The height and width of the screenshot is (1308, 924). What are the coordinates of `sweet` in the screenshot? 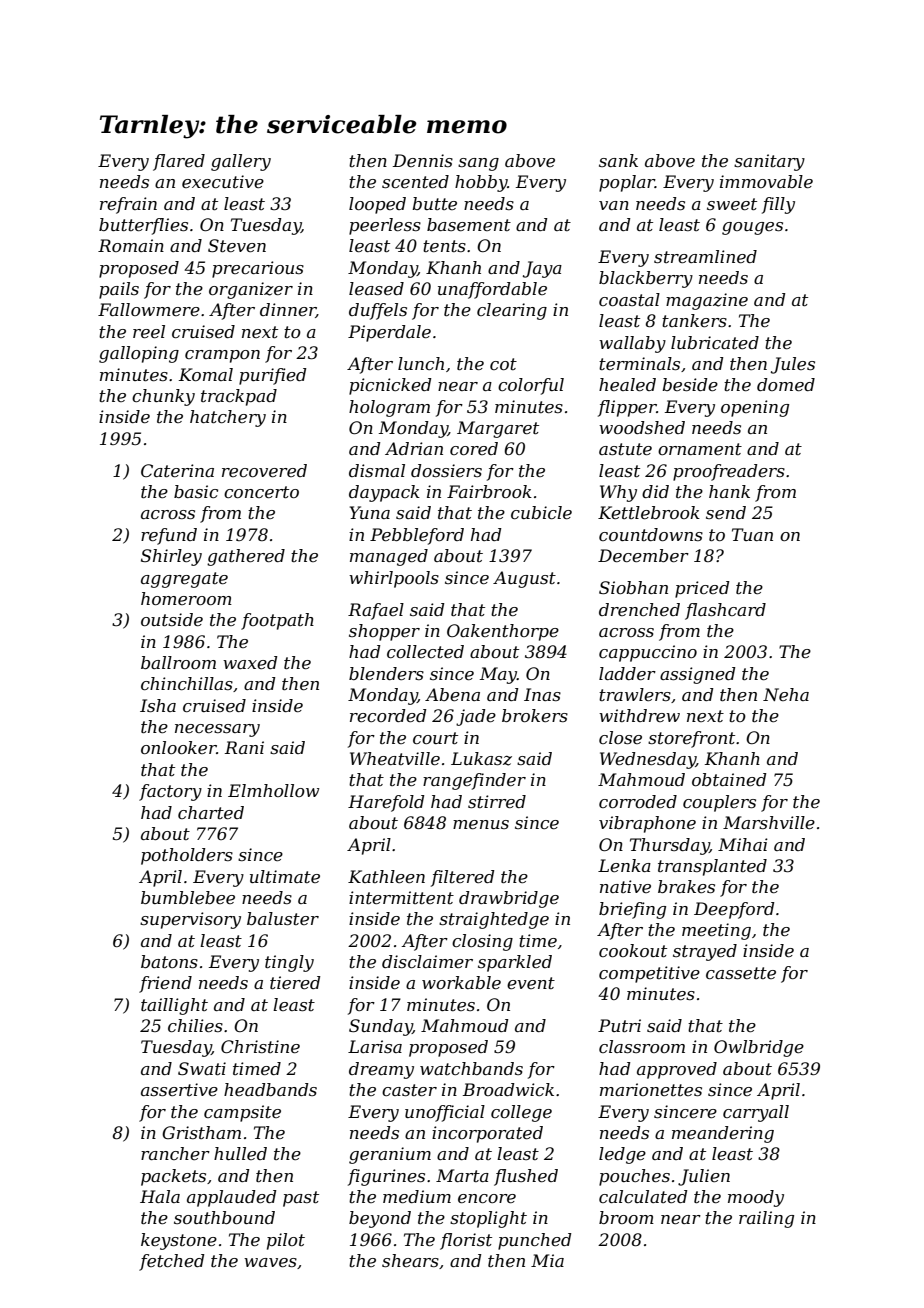 It's located at (732, 204).
